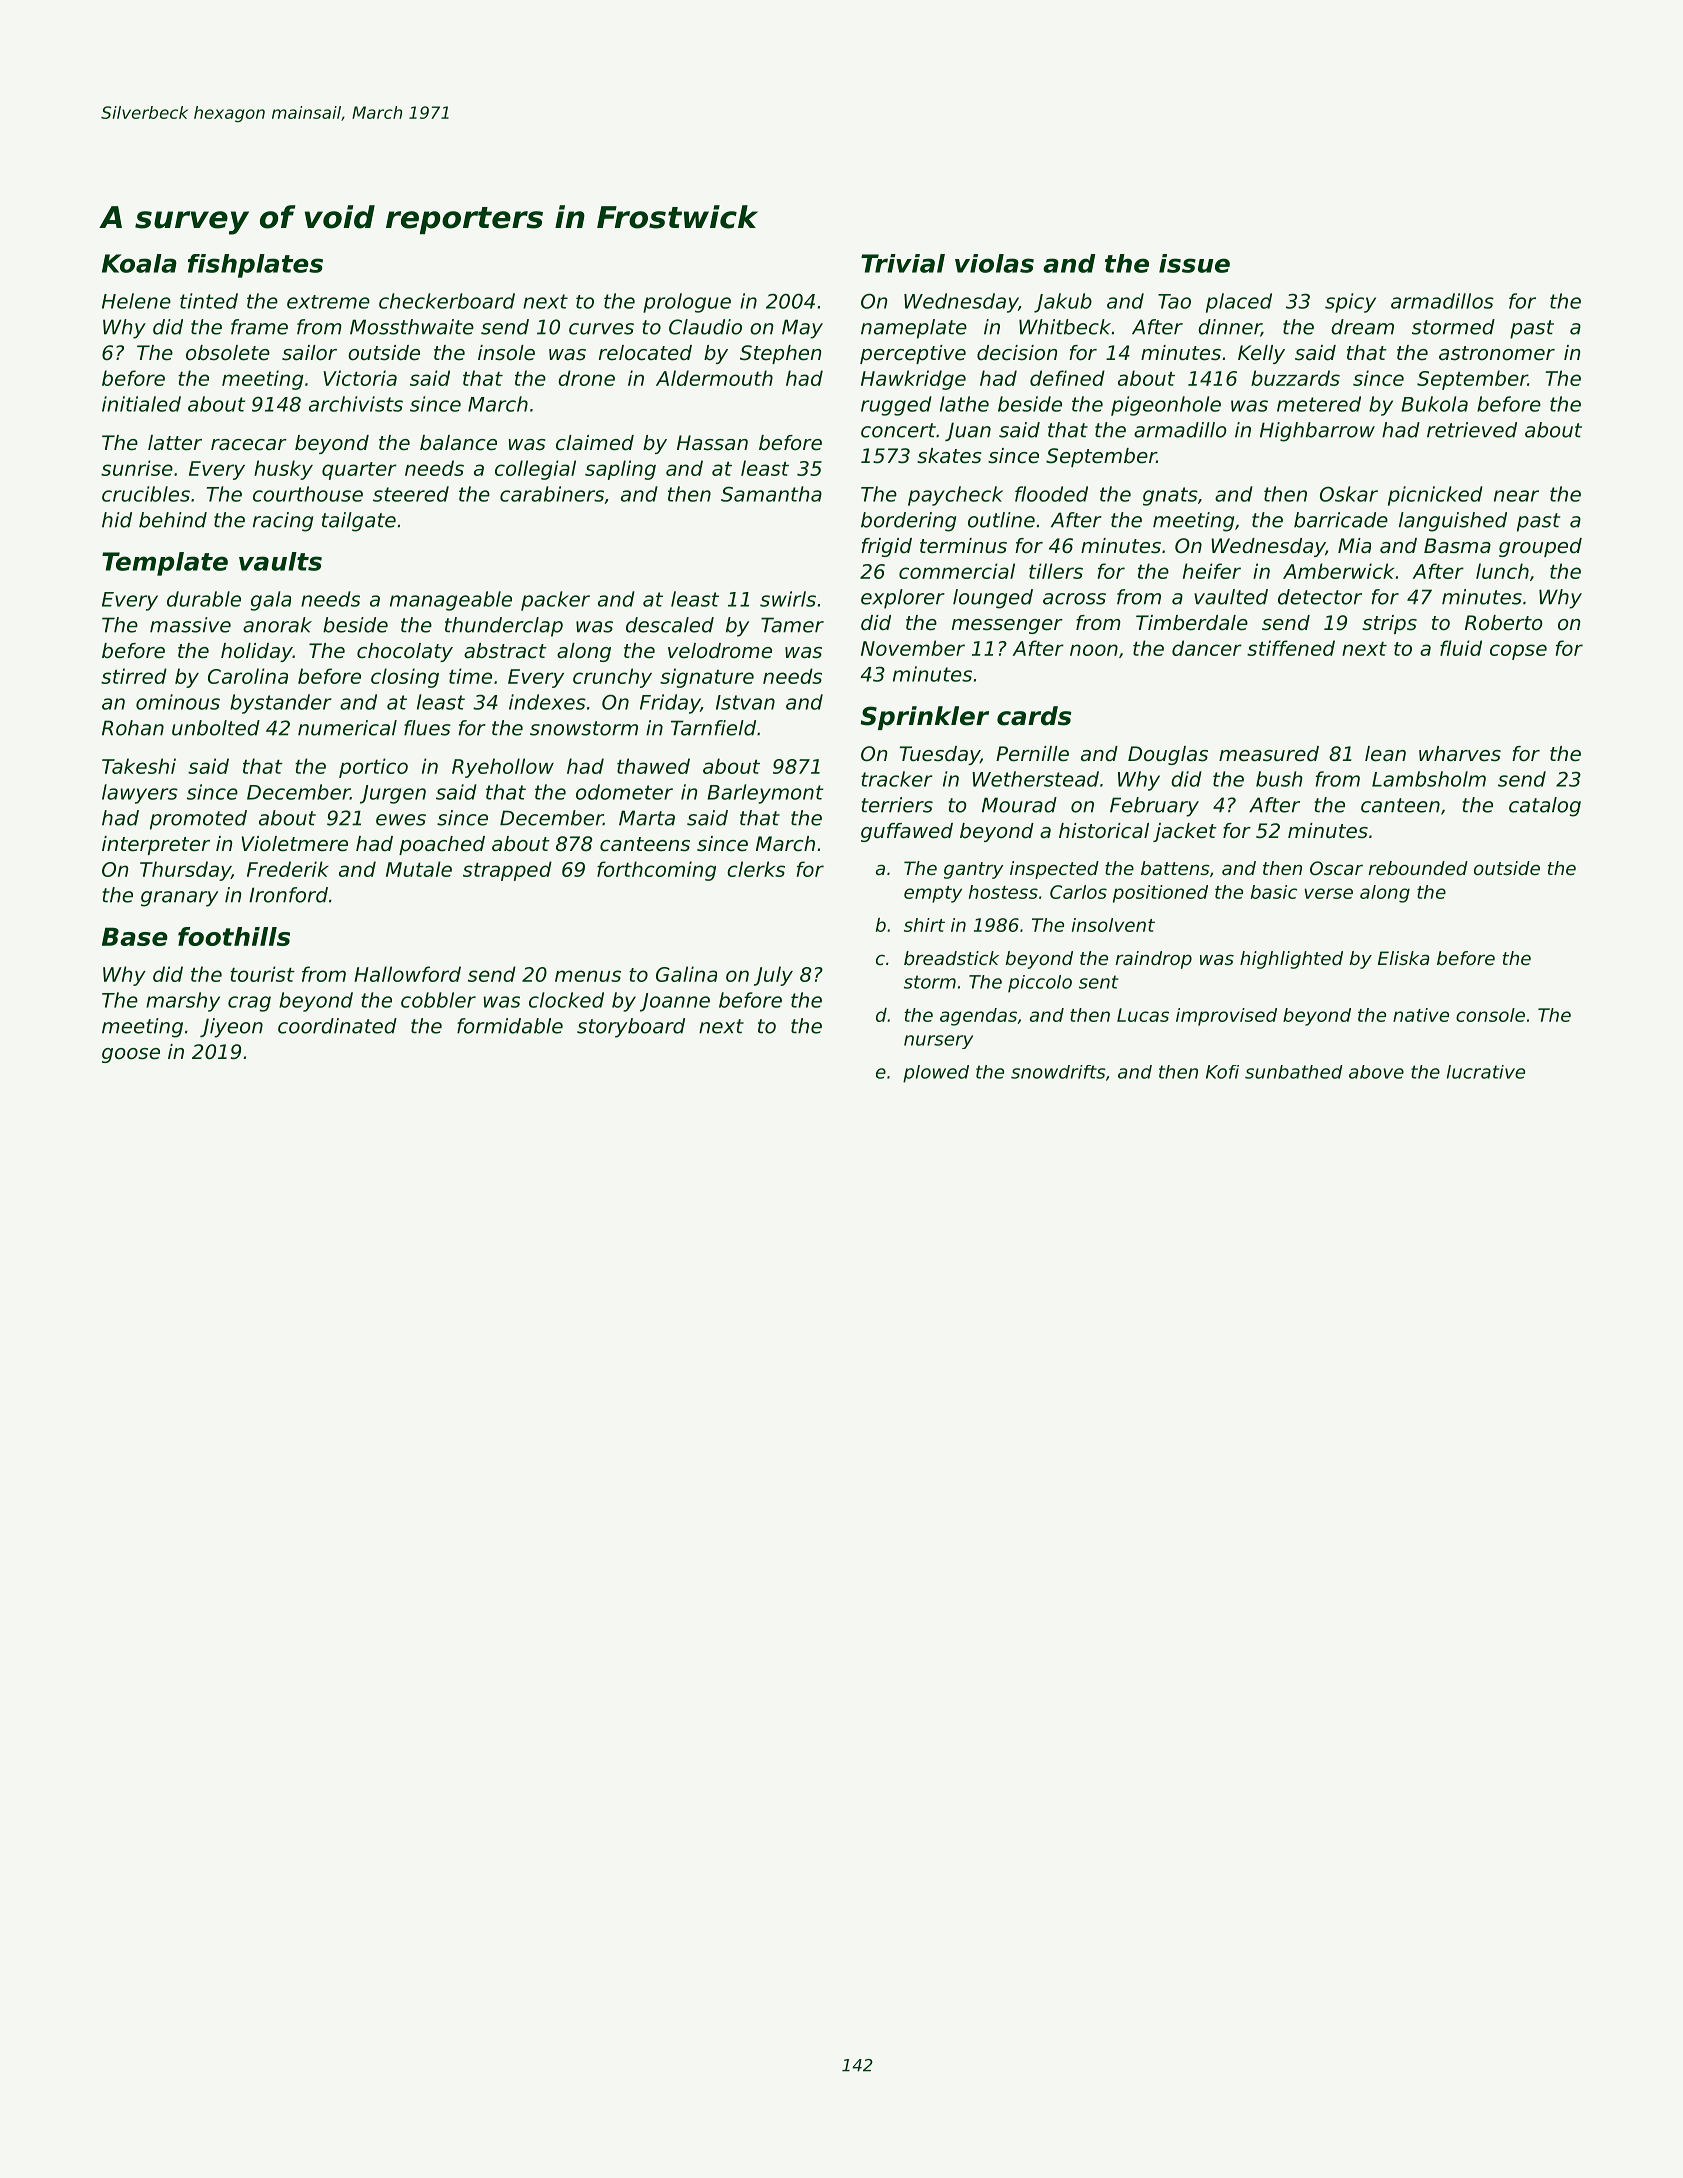 The width and height of the page is (1683, 2178). Describe the element at coordinates (506, 353) in the page. I see `insole` at that location.
